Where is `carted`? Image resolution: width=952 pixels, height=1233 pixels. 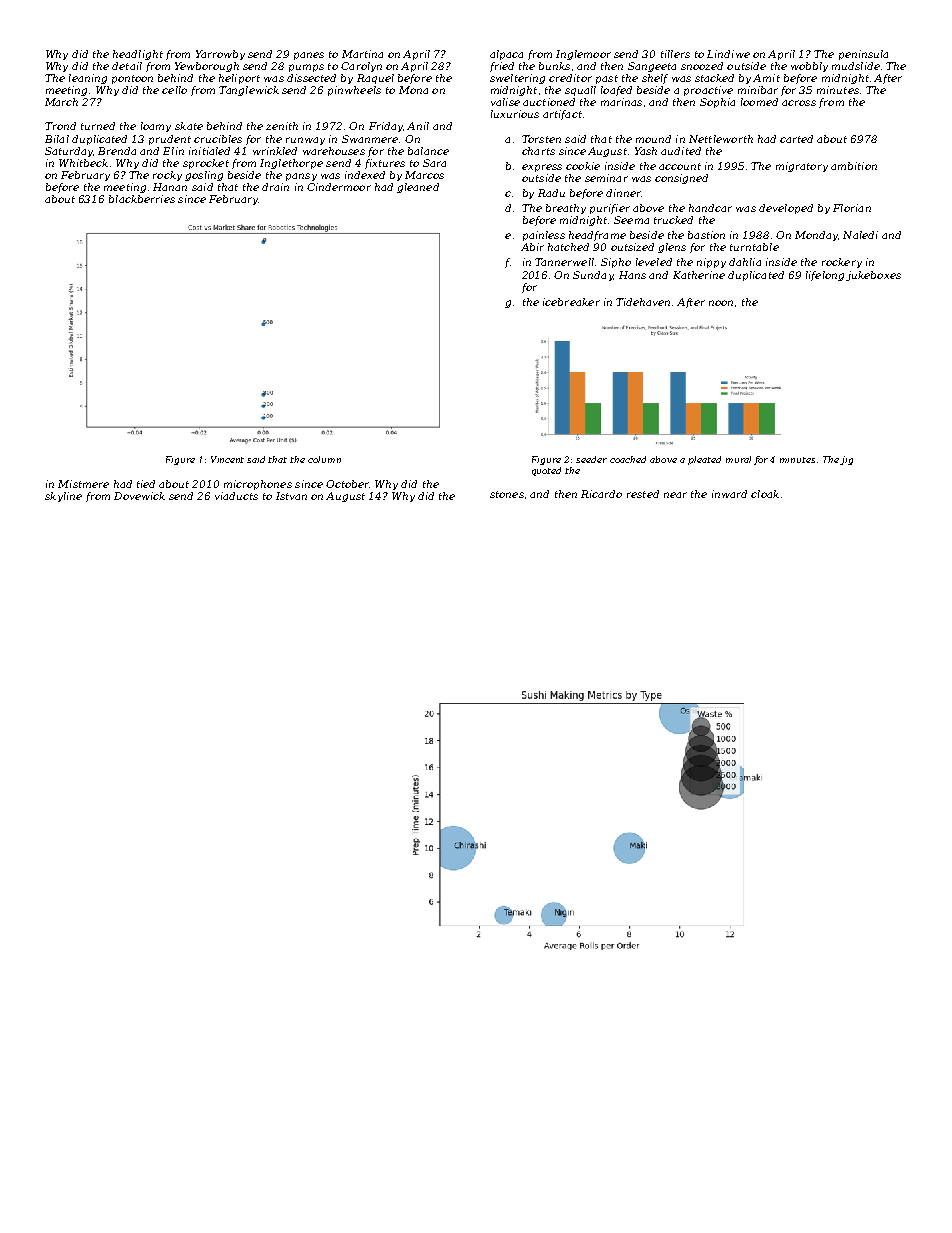
carted is located at coordinates (796, 139).
